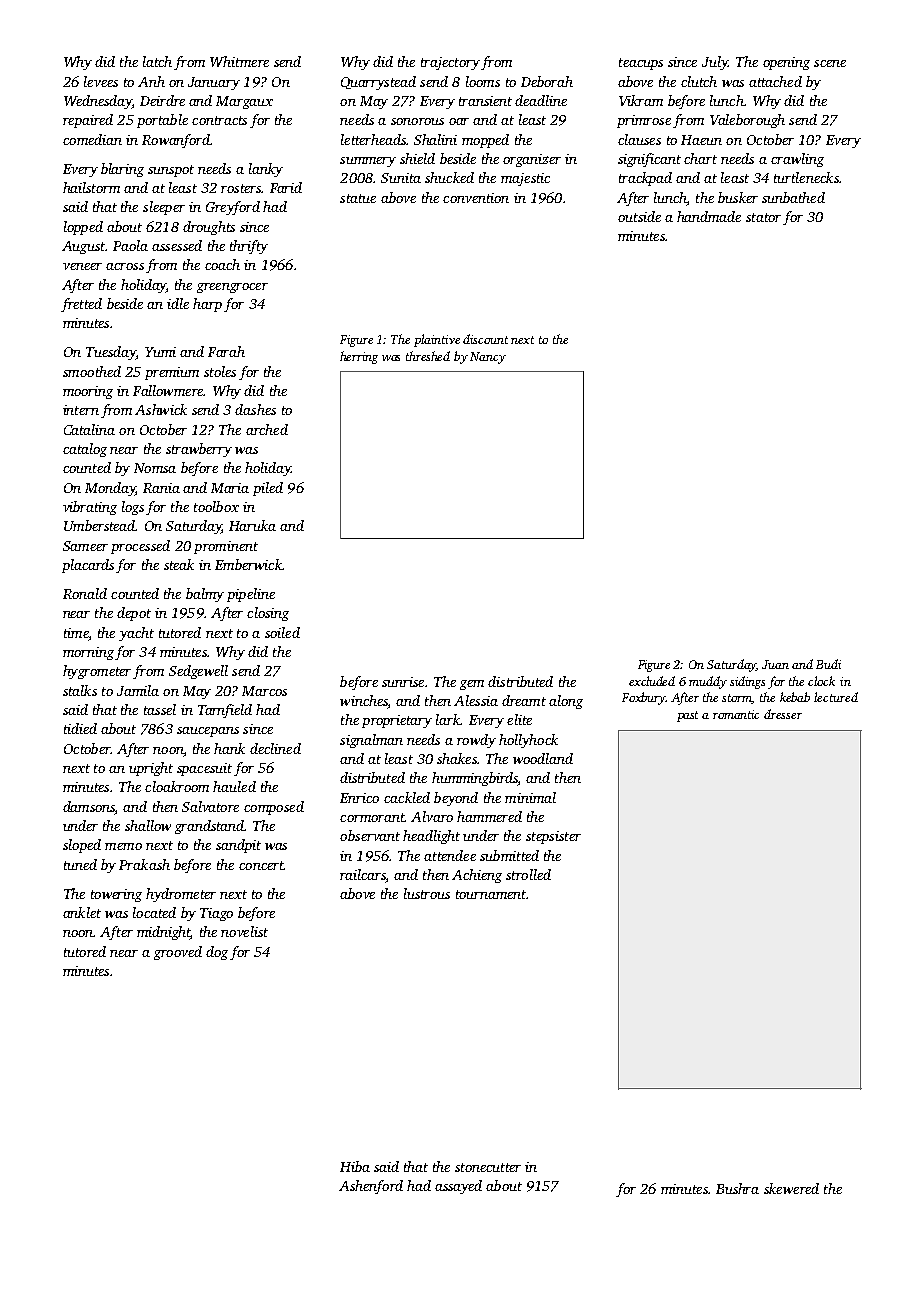 This screenshot has width=924, height=1308. Describe the element at coordinates (428, 356) in the screenshot. I see `threshed` at that location.
